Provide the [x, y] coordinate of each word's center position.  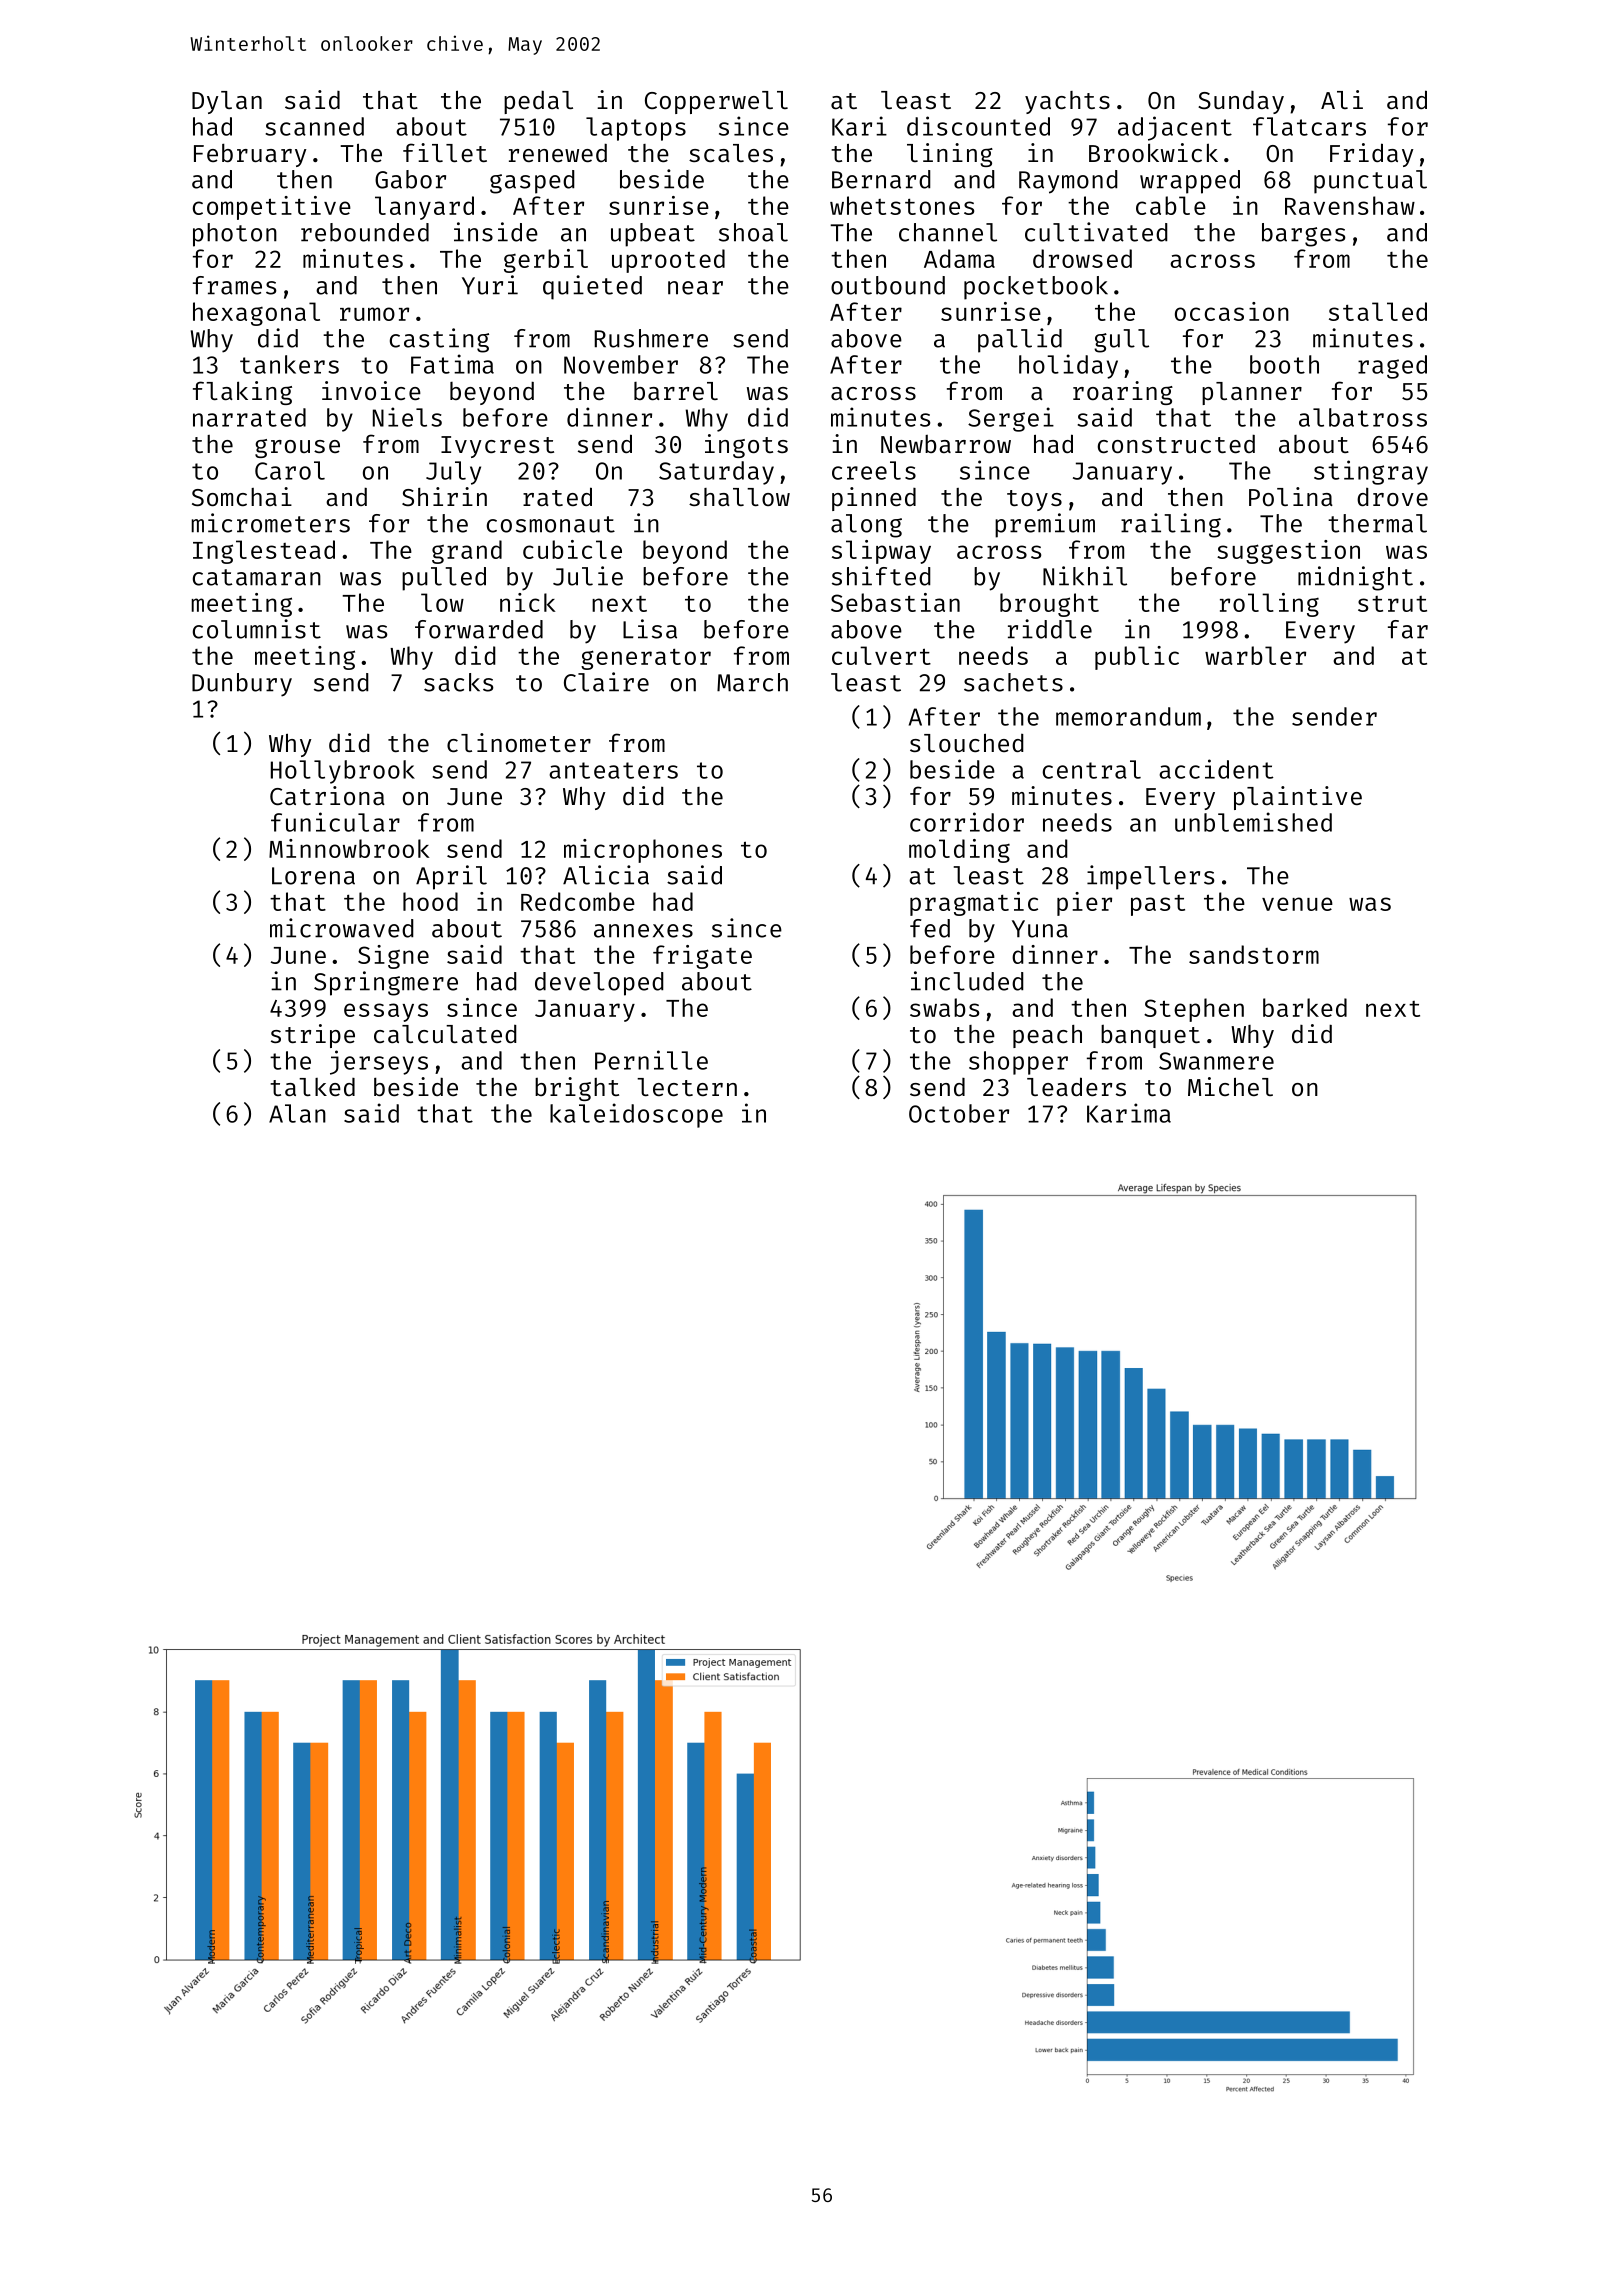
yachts [1067, 102]
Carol [290, 470]
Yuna [1040, 929]
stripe [313, 1036]
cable [1171, 205]
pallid [1020, 340]
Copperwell [716, 102]
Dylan [227, 102]
